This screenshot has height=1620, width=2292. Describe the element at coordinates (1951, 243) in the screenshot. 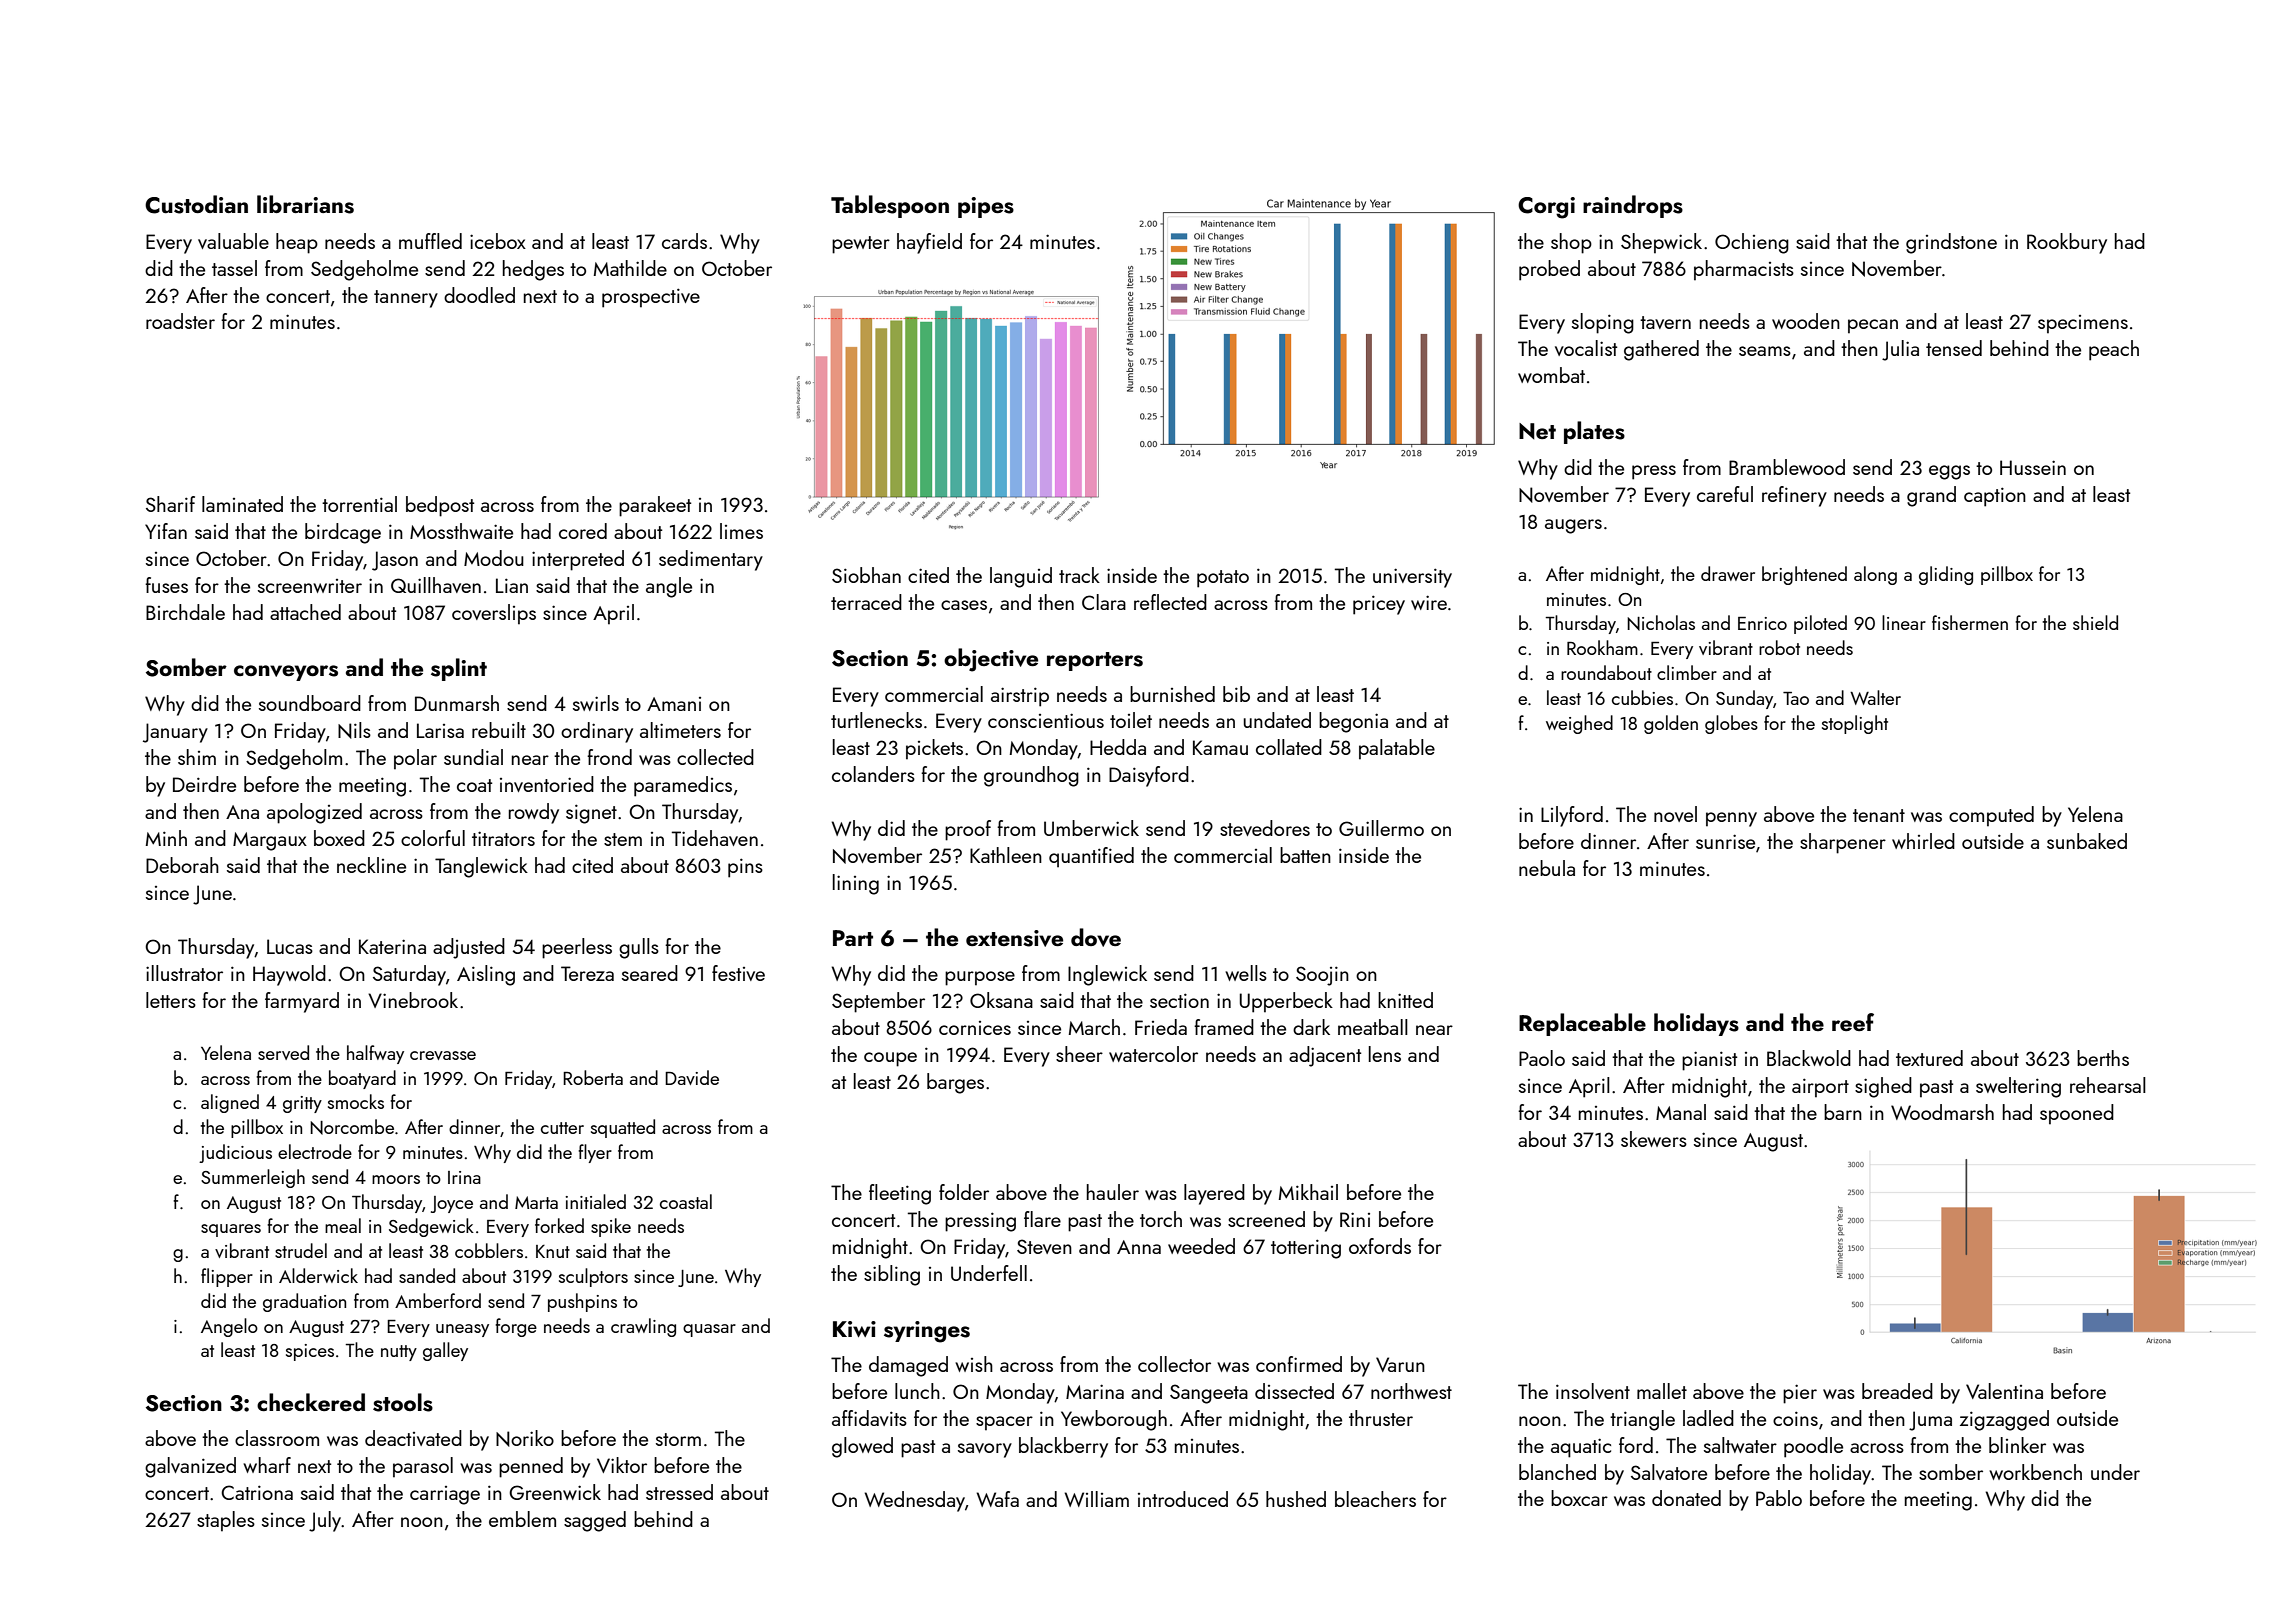

I see `grindstone` at that location.
